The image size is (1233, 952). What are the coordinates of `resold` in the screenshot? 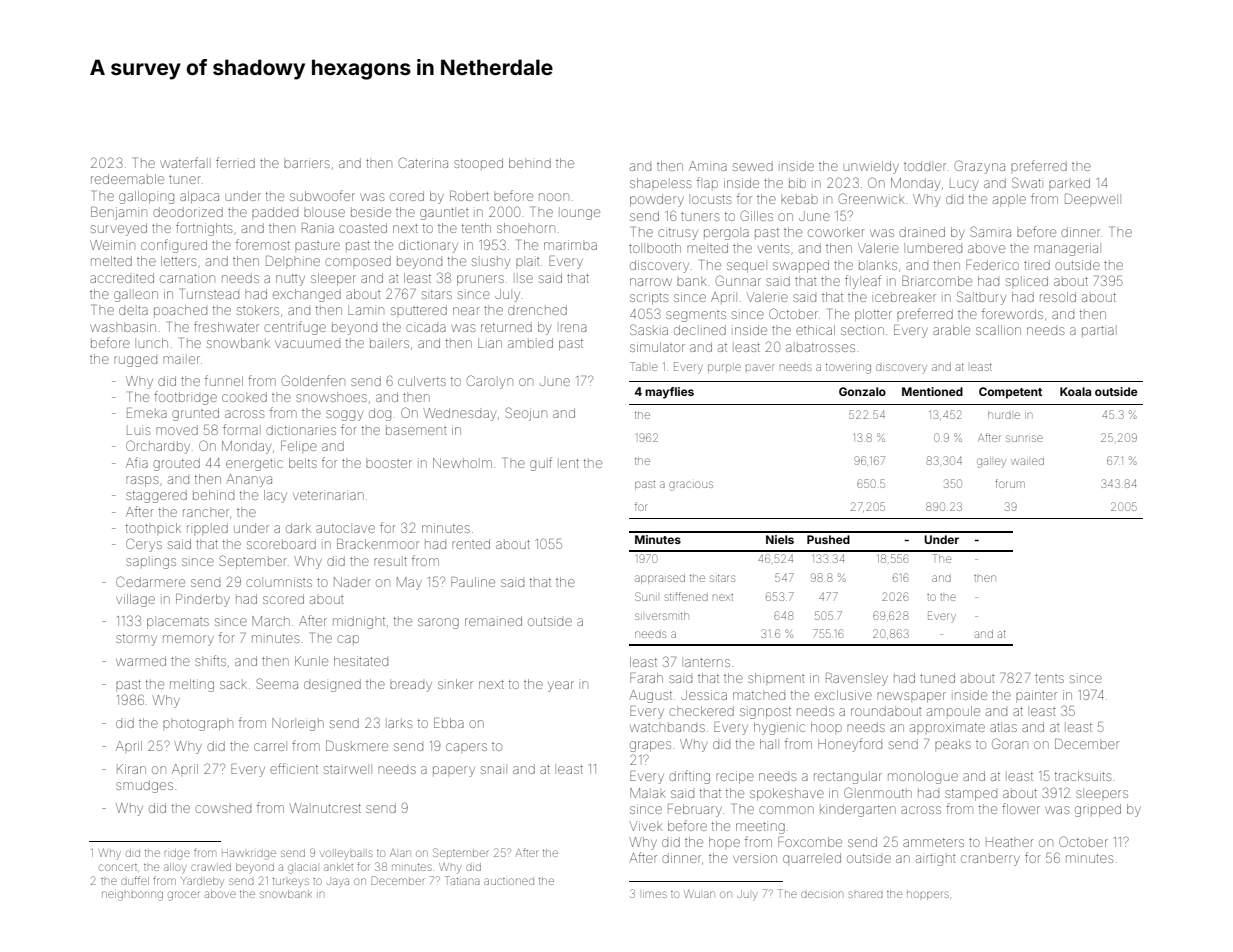 It's located at (1058, 297).
